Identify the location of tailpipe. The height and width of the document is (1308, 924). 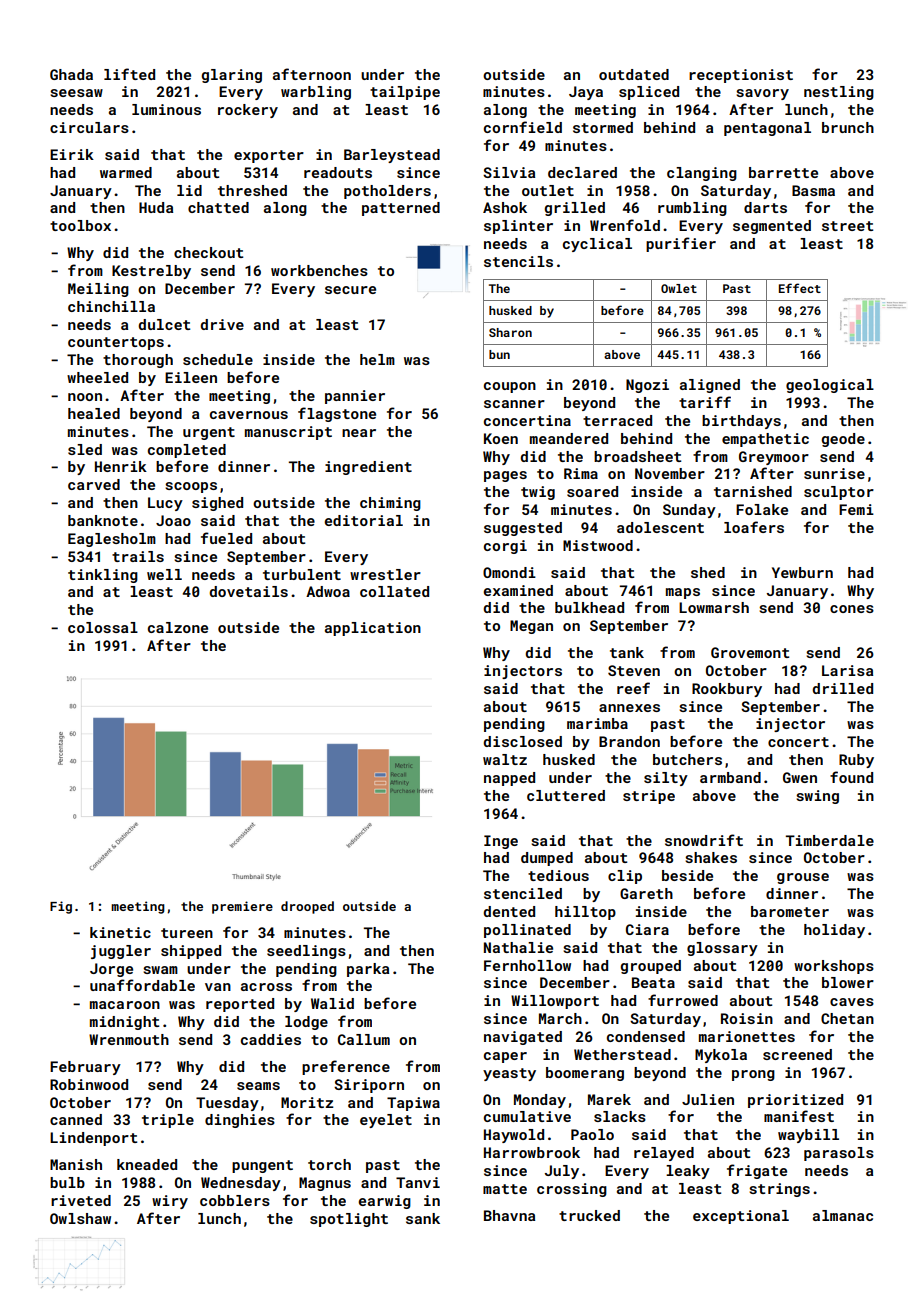
(405, 93).
